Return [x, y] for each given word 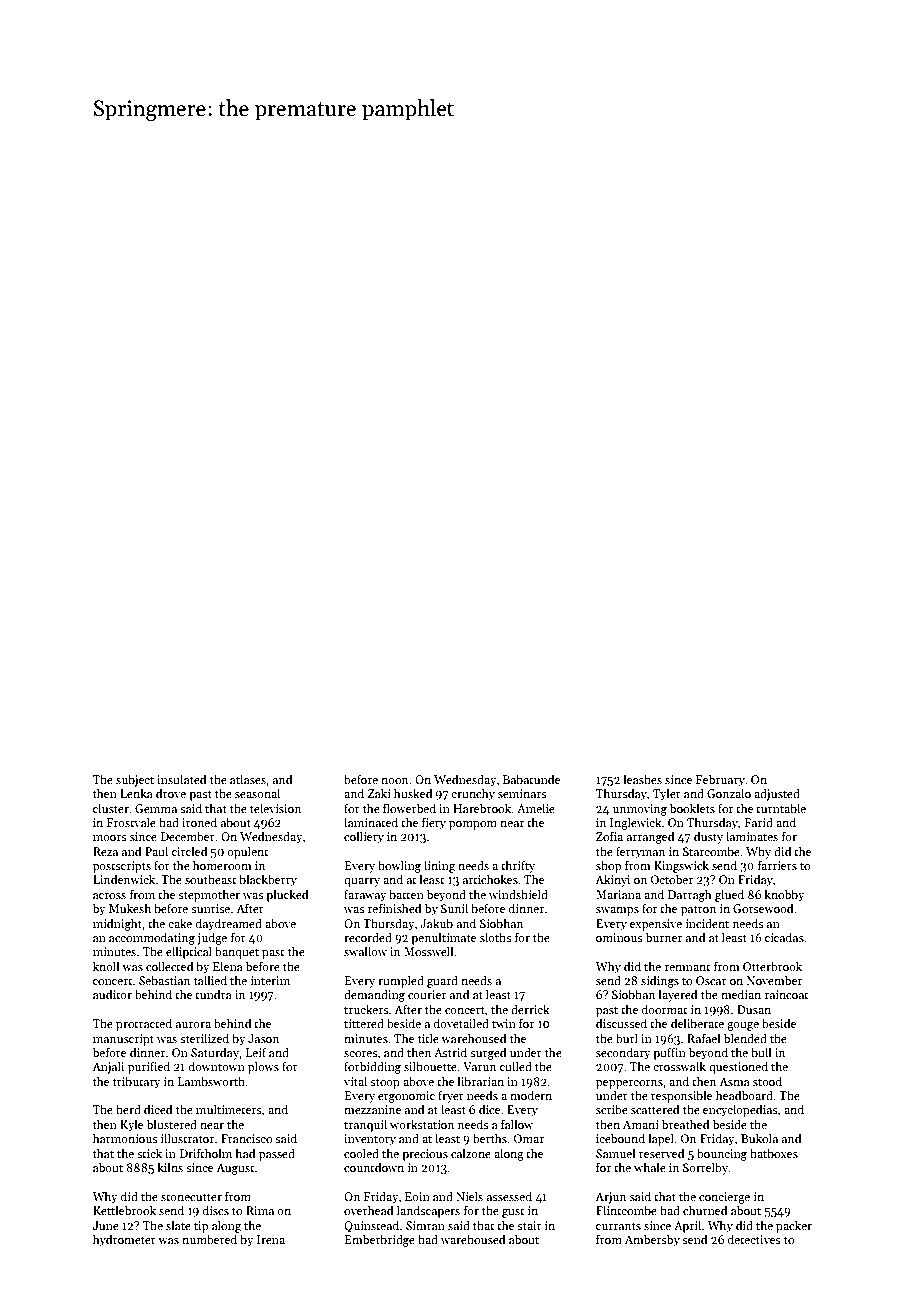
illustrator [187, 1138]
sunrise [210, 908]
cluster [111, 808]
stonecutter [191, 1197]
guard [442, 981]
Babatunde [531, 779]
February [720, 780]
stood [767, 1081]
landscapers [428, 1211]
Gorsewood [763, 908]
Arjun [610, 1198]
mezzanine [372, 1109]
